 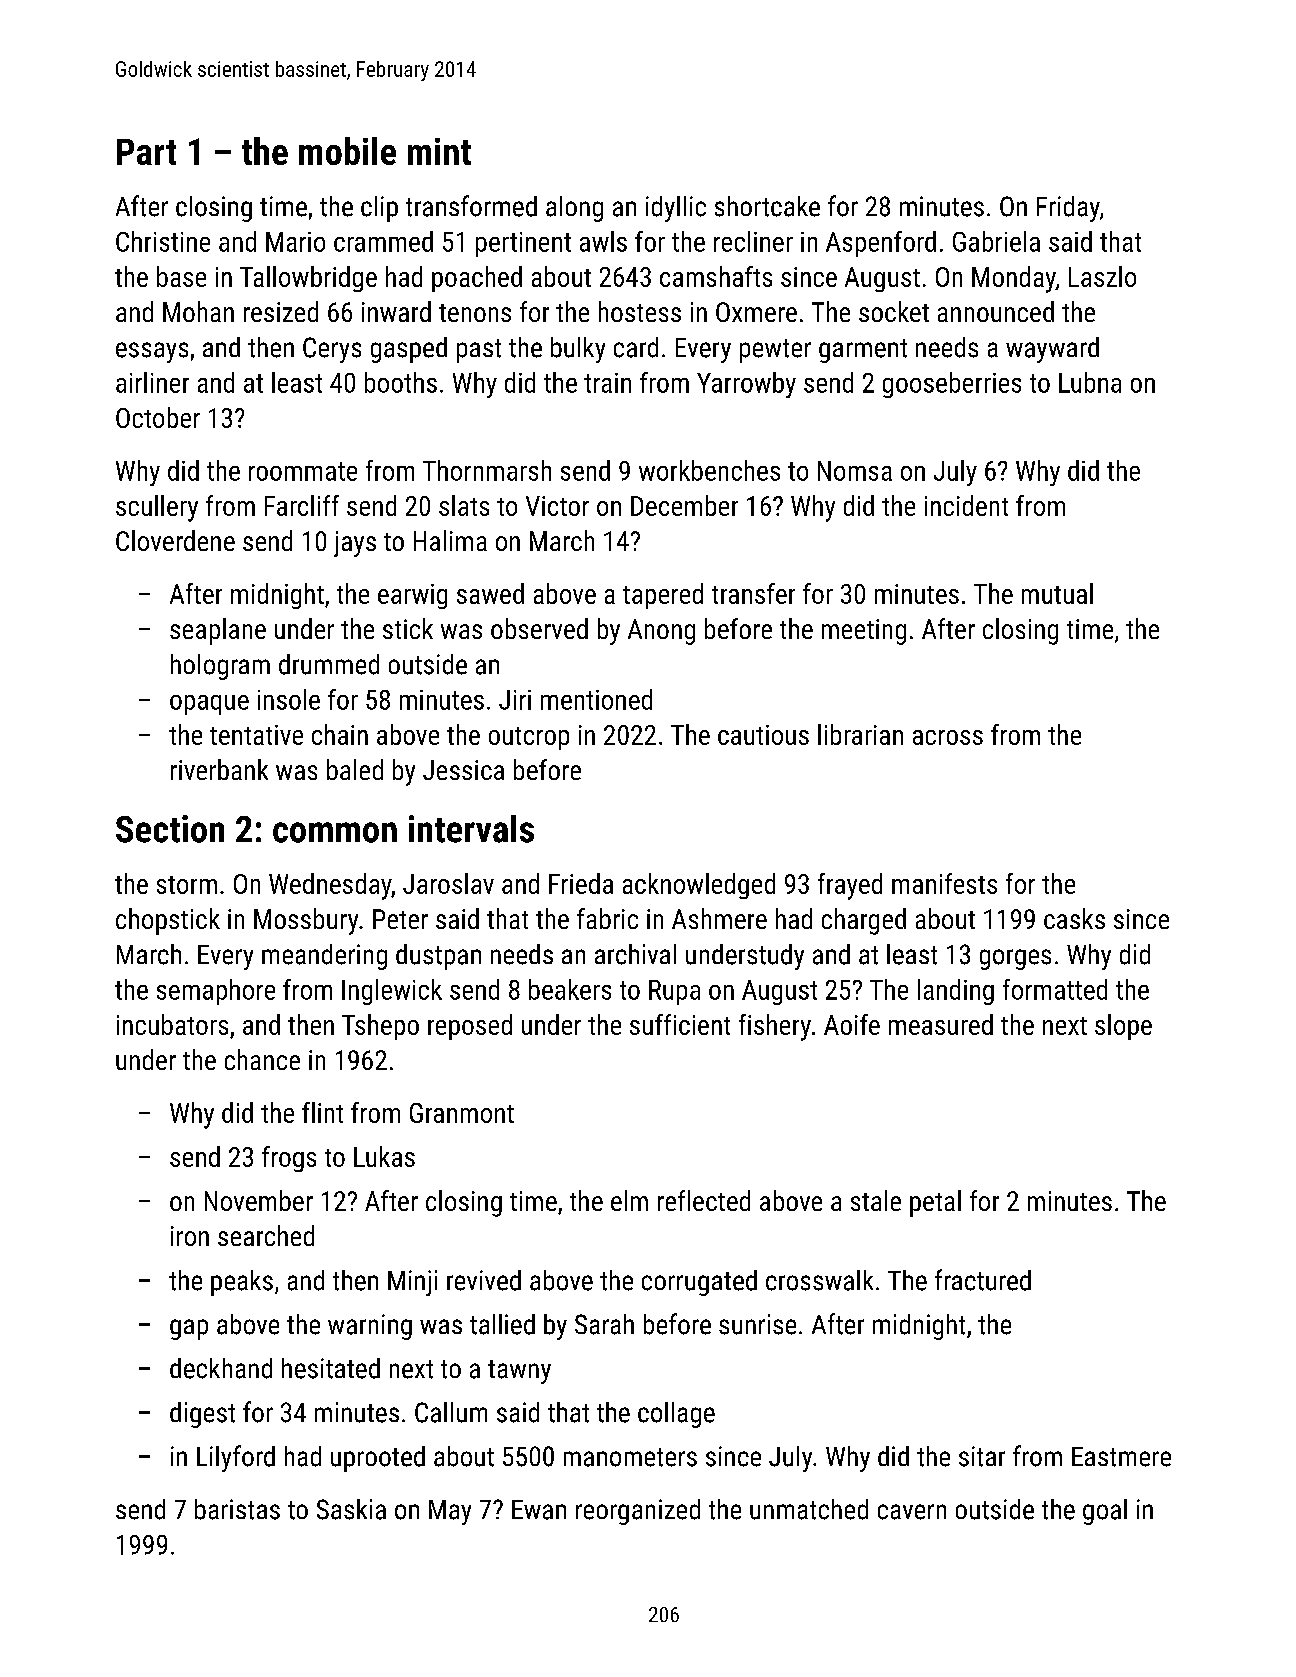 I want to click on Christine, so click(x=163, y=241).
